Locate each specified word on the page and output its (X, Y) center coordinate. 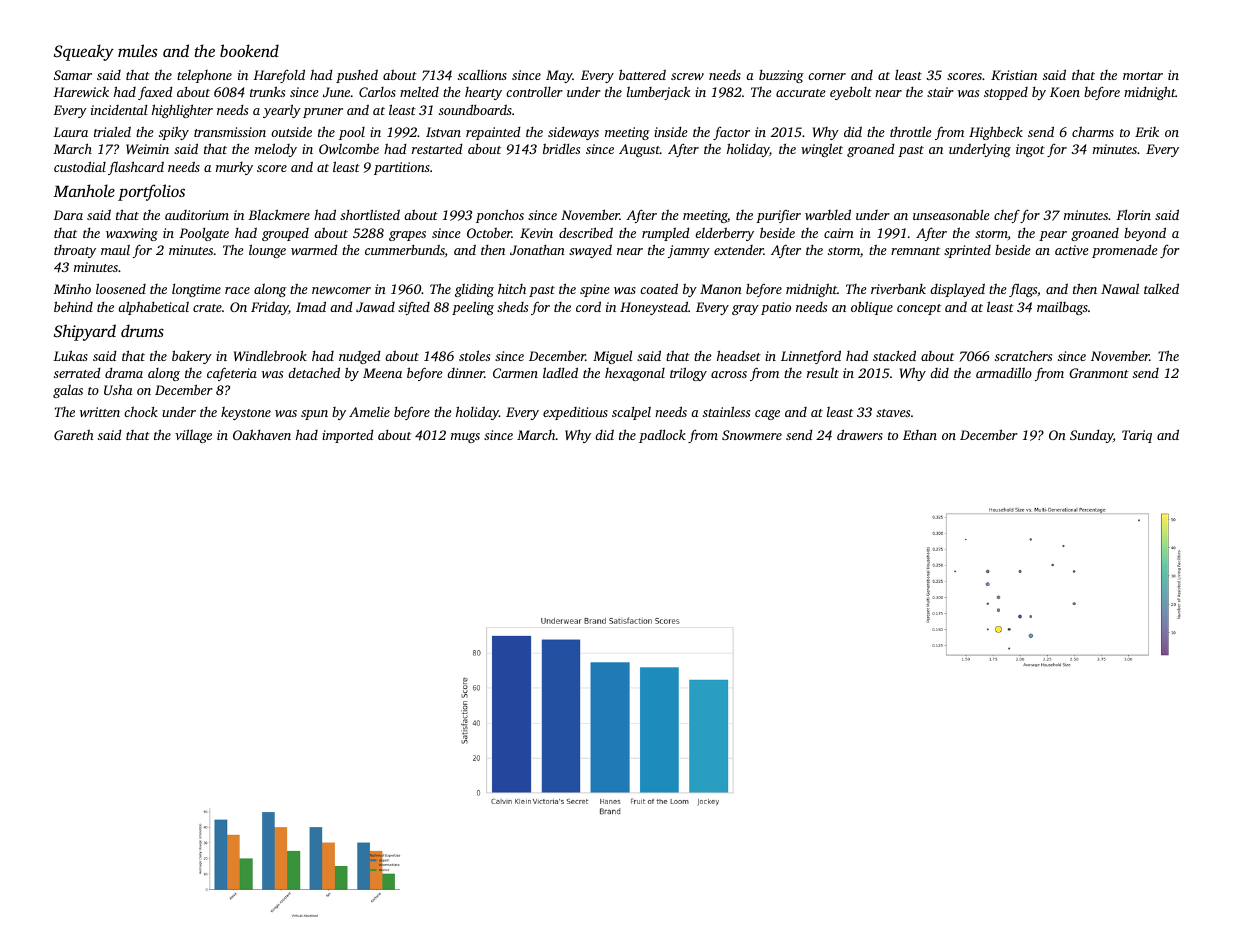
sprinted (967, 251)
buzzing (781, 76)
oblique (872, 308)
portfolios (151, 192)
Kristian (1014, 75)
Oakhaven (262, 434)
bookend (249, 50)
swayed (590, 251)
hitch (512, 289)
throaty (75, 251)
